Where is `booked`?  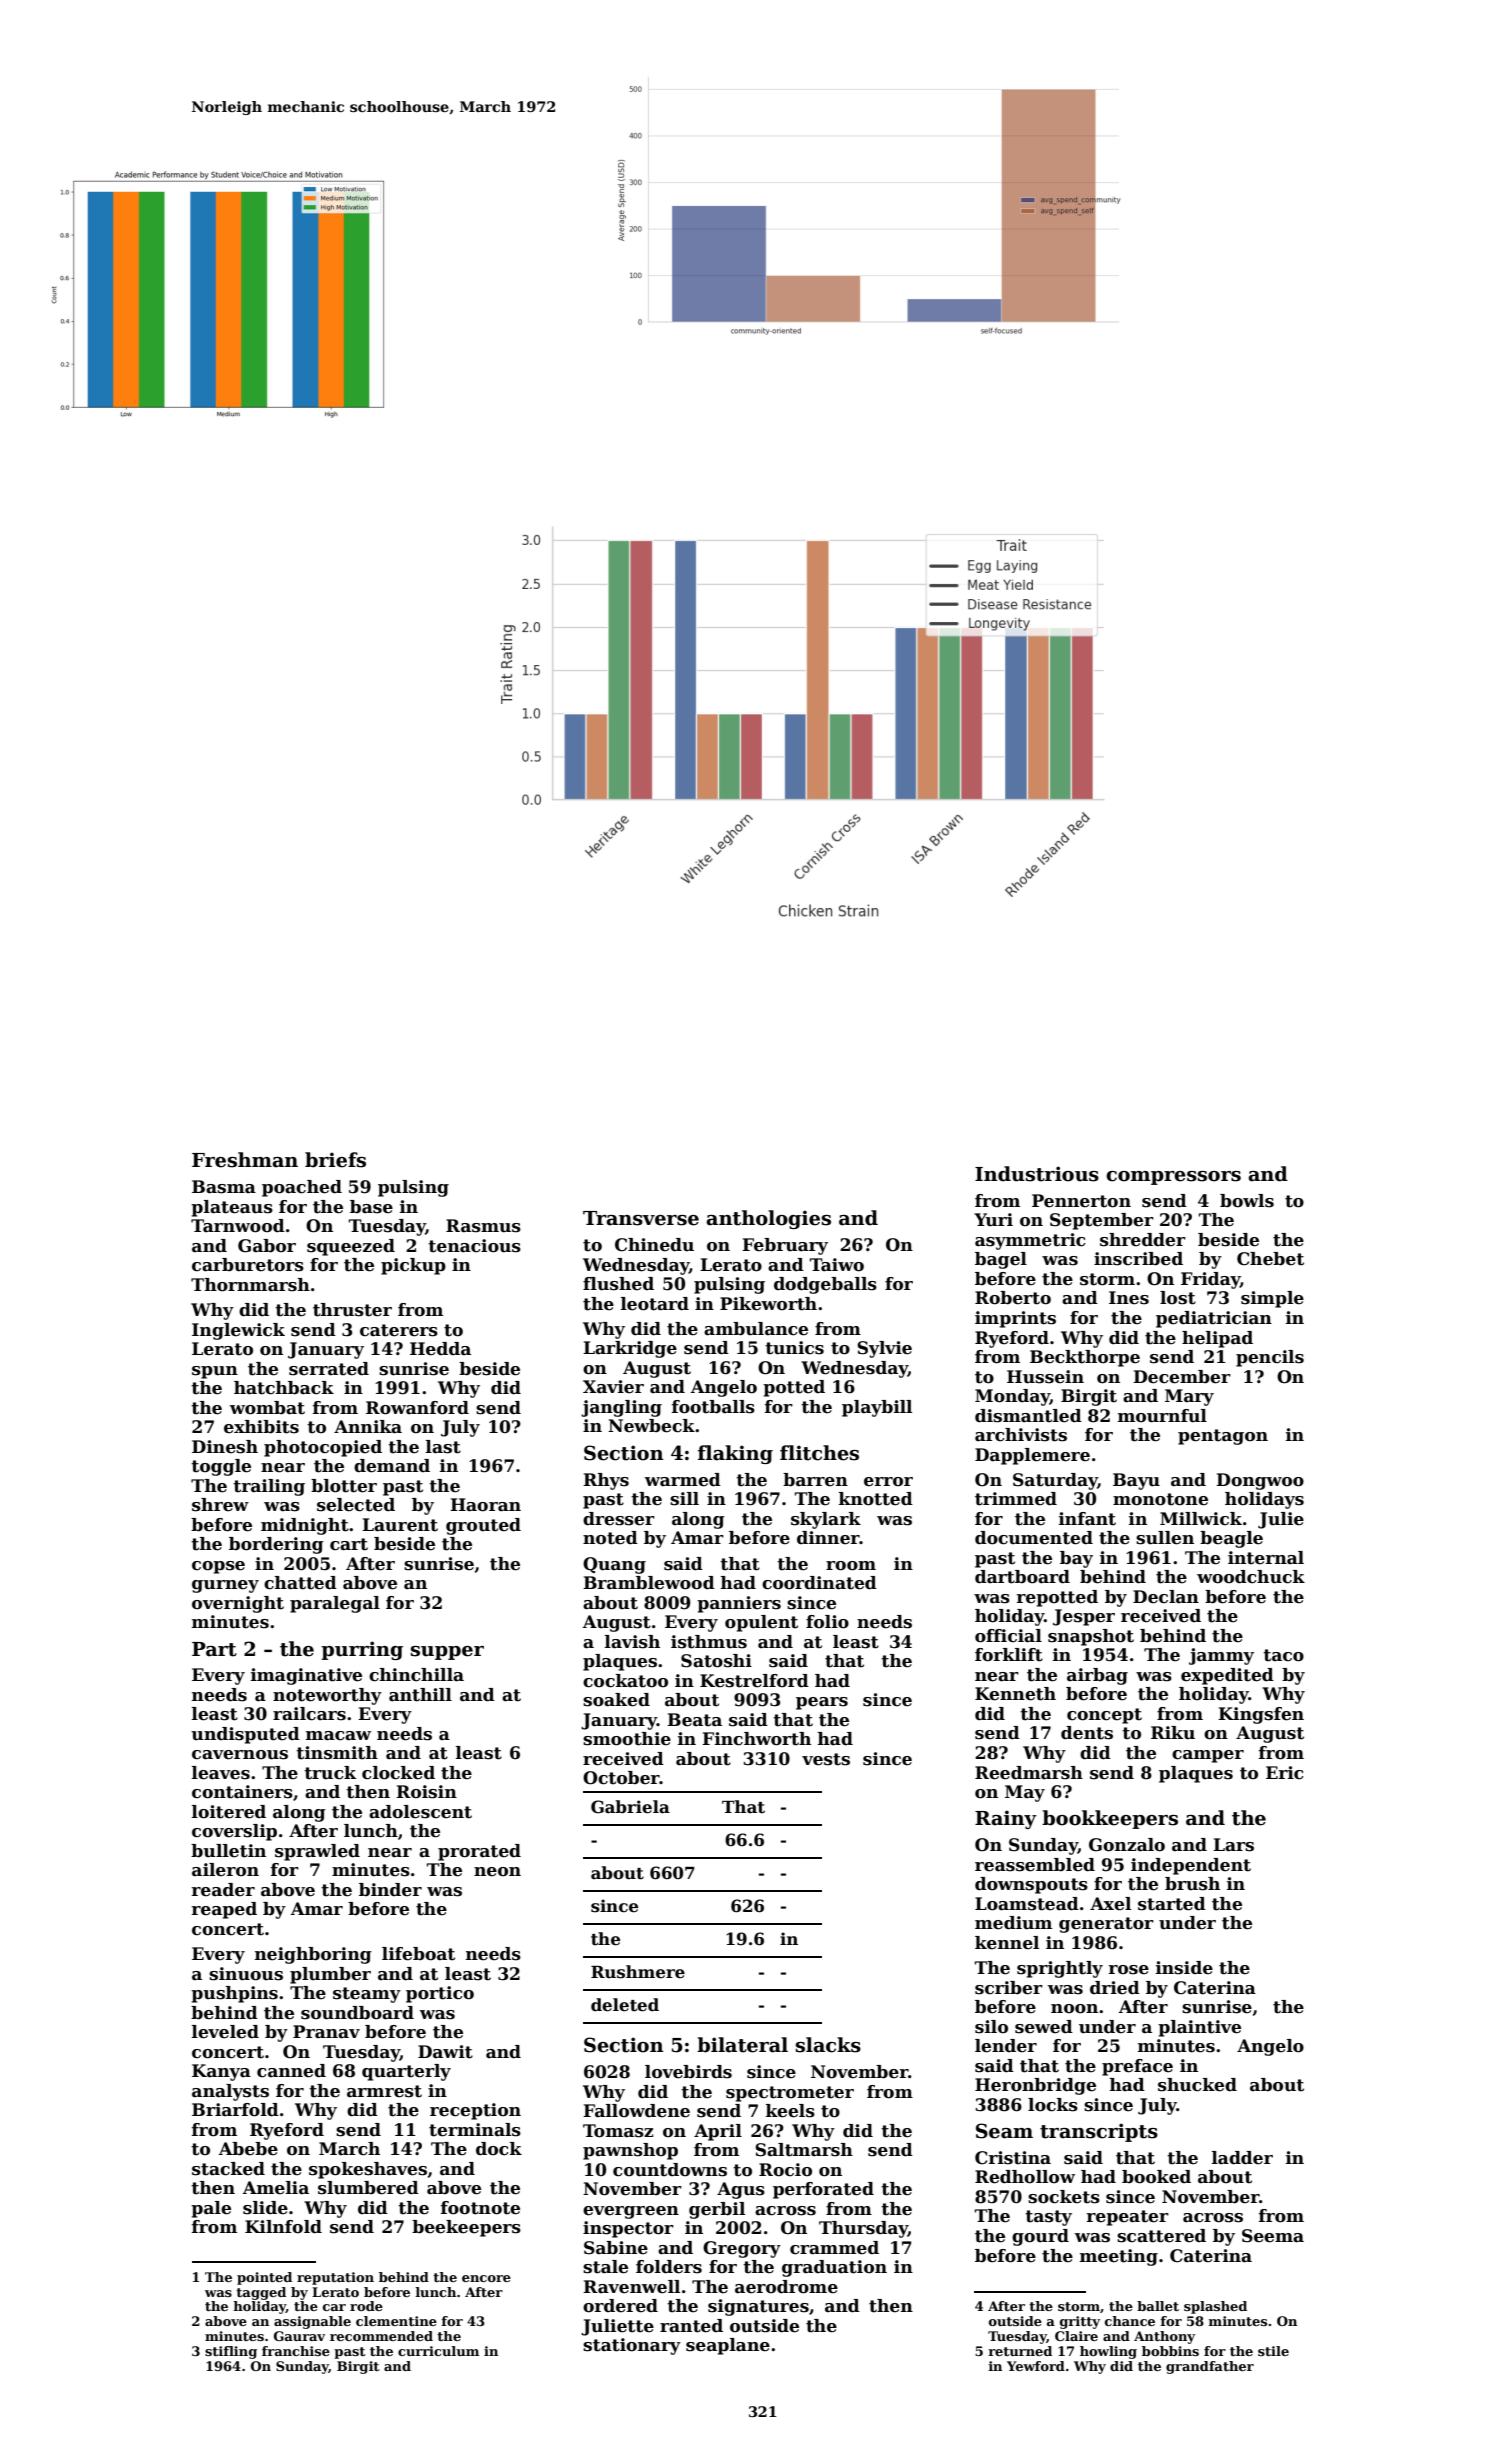 booked is located at coordinates (1156, 2177).
